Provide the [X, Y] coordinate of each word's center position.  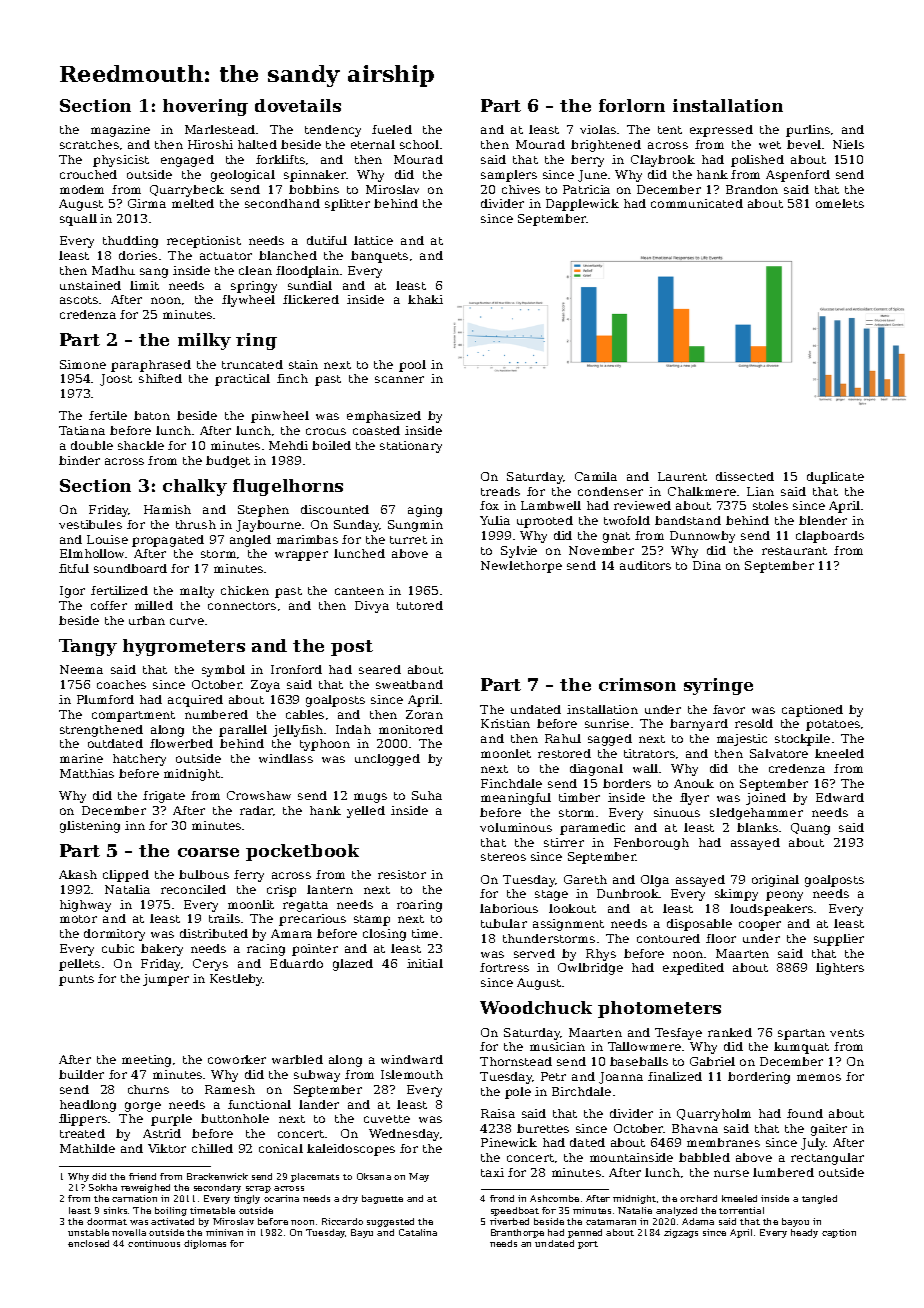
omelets [840, 203]
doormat [107, 1221]
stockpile [802, 740]
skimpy [736, 895]
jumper [166, 980]
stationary [411, 447]
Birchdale [581, 1091]
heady [804, 1233]
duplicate [835, 478]
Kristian [505, 723]
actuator [226, 256]
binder [79, 460]
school [419, 144]
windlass [286, 758]
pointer [315, 950]
